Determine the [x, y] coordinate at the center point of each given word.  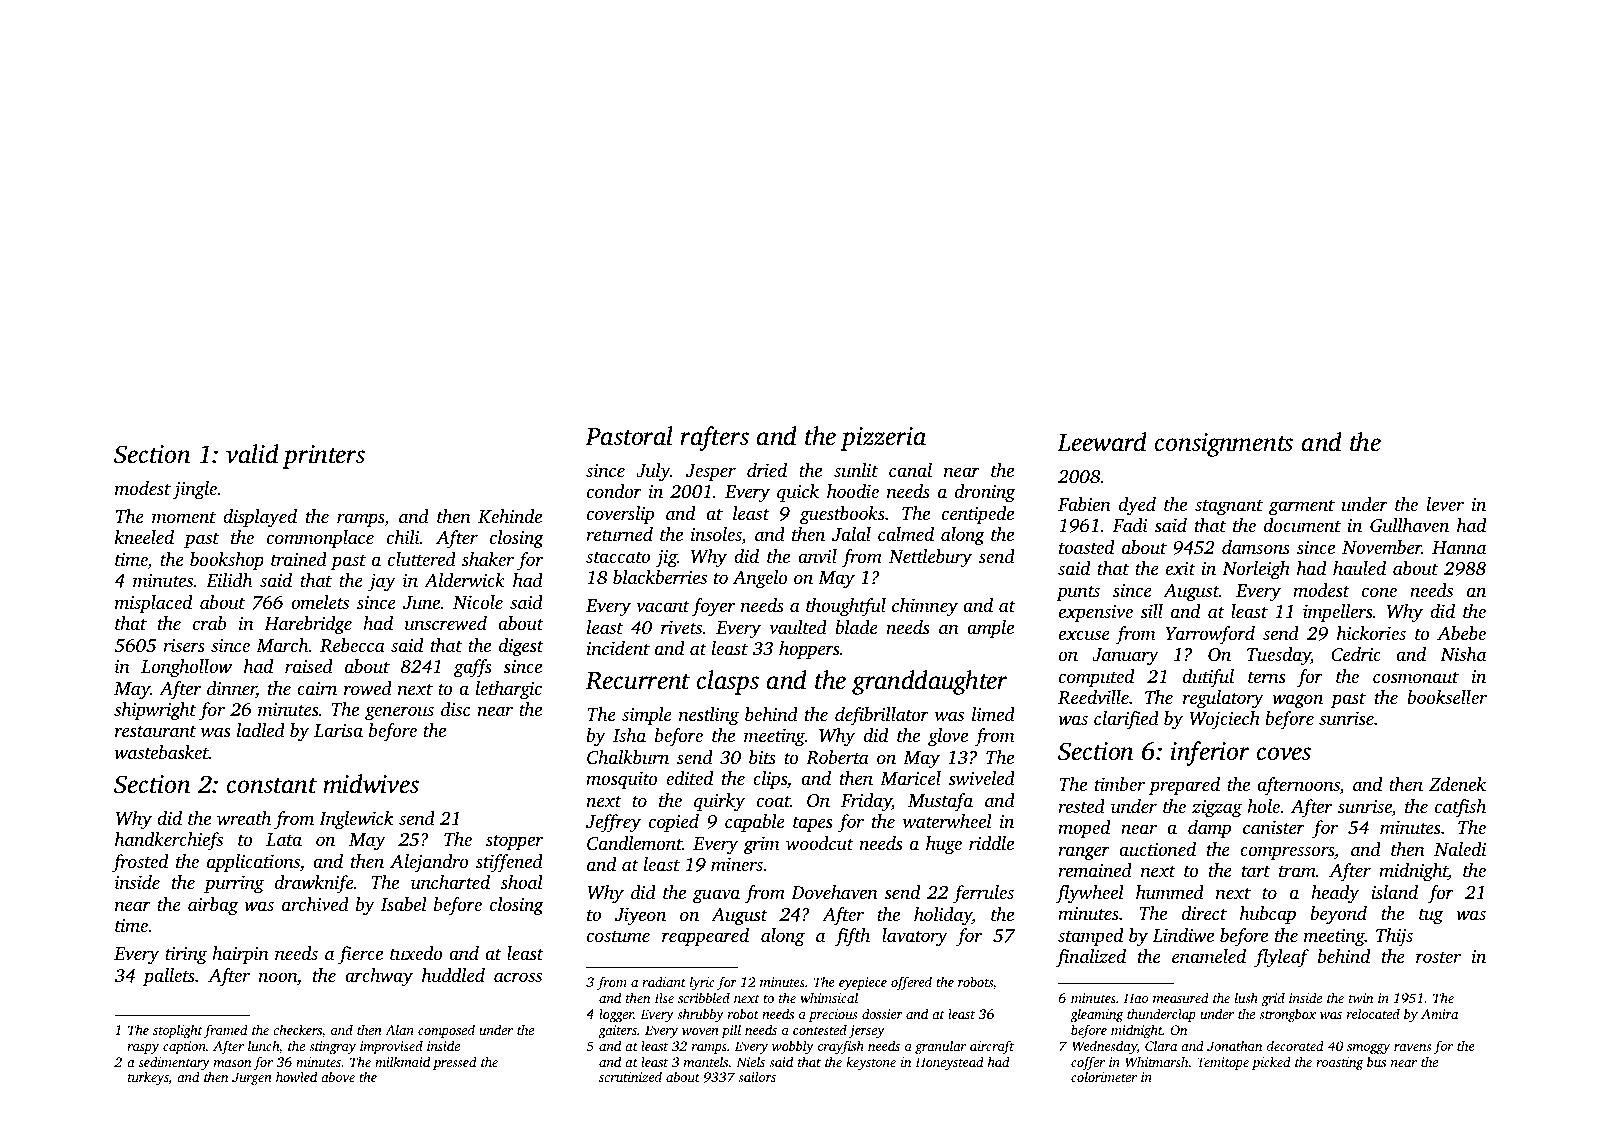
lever [1445, 504]
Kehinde [510, 516]
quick [798, 493]
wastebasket [161, 752]
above [338, 1076]
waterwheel [947, 821]
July [653, 472]
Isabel [404, 904]
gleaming [1096, 1015]
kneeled [144, 537]
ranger [1084, 853]
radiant [664, 981]
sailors [757, 1076]
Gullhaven [1409, 525]
